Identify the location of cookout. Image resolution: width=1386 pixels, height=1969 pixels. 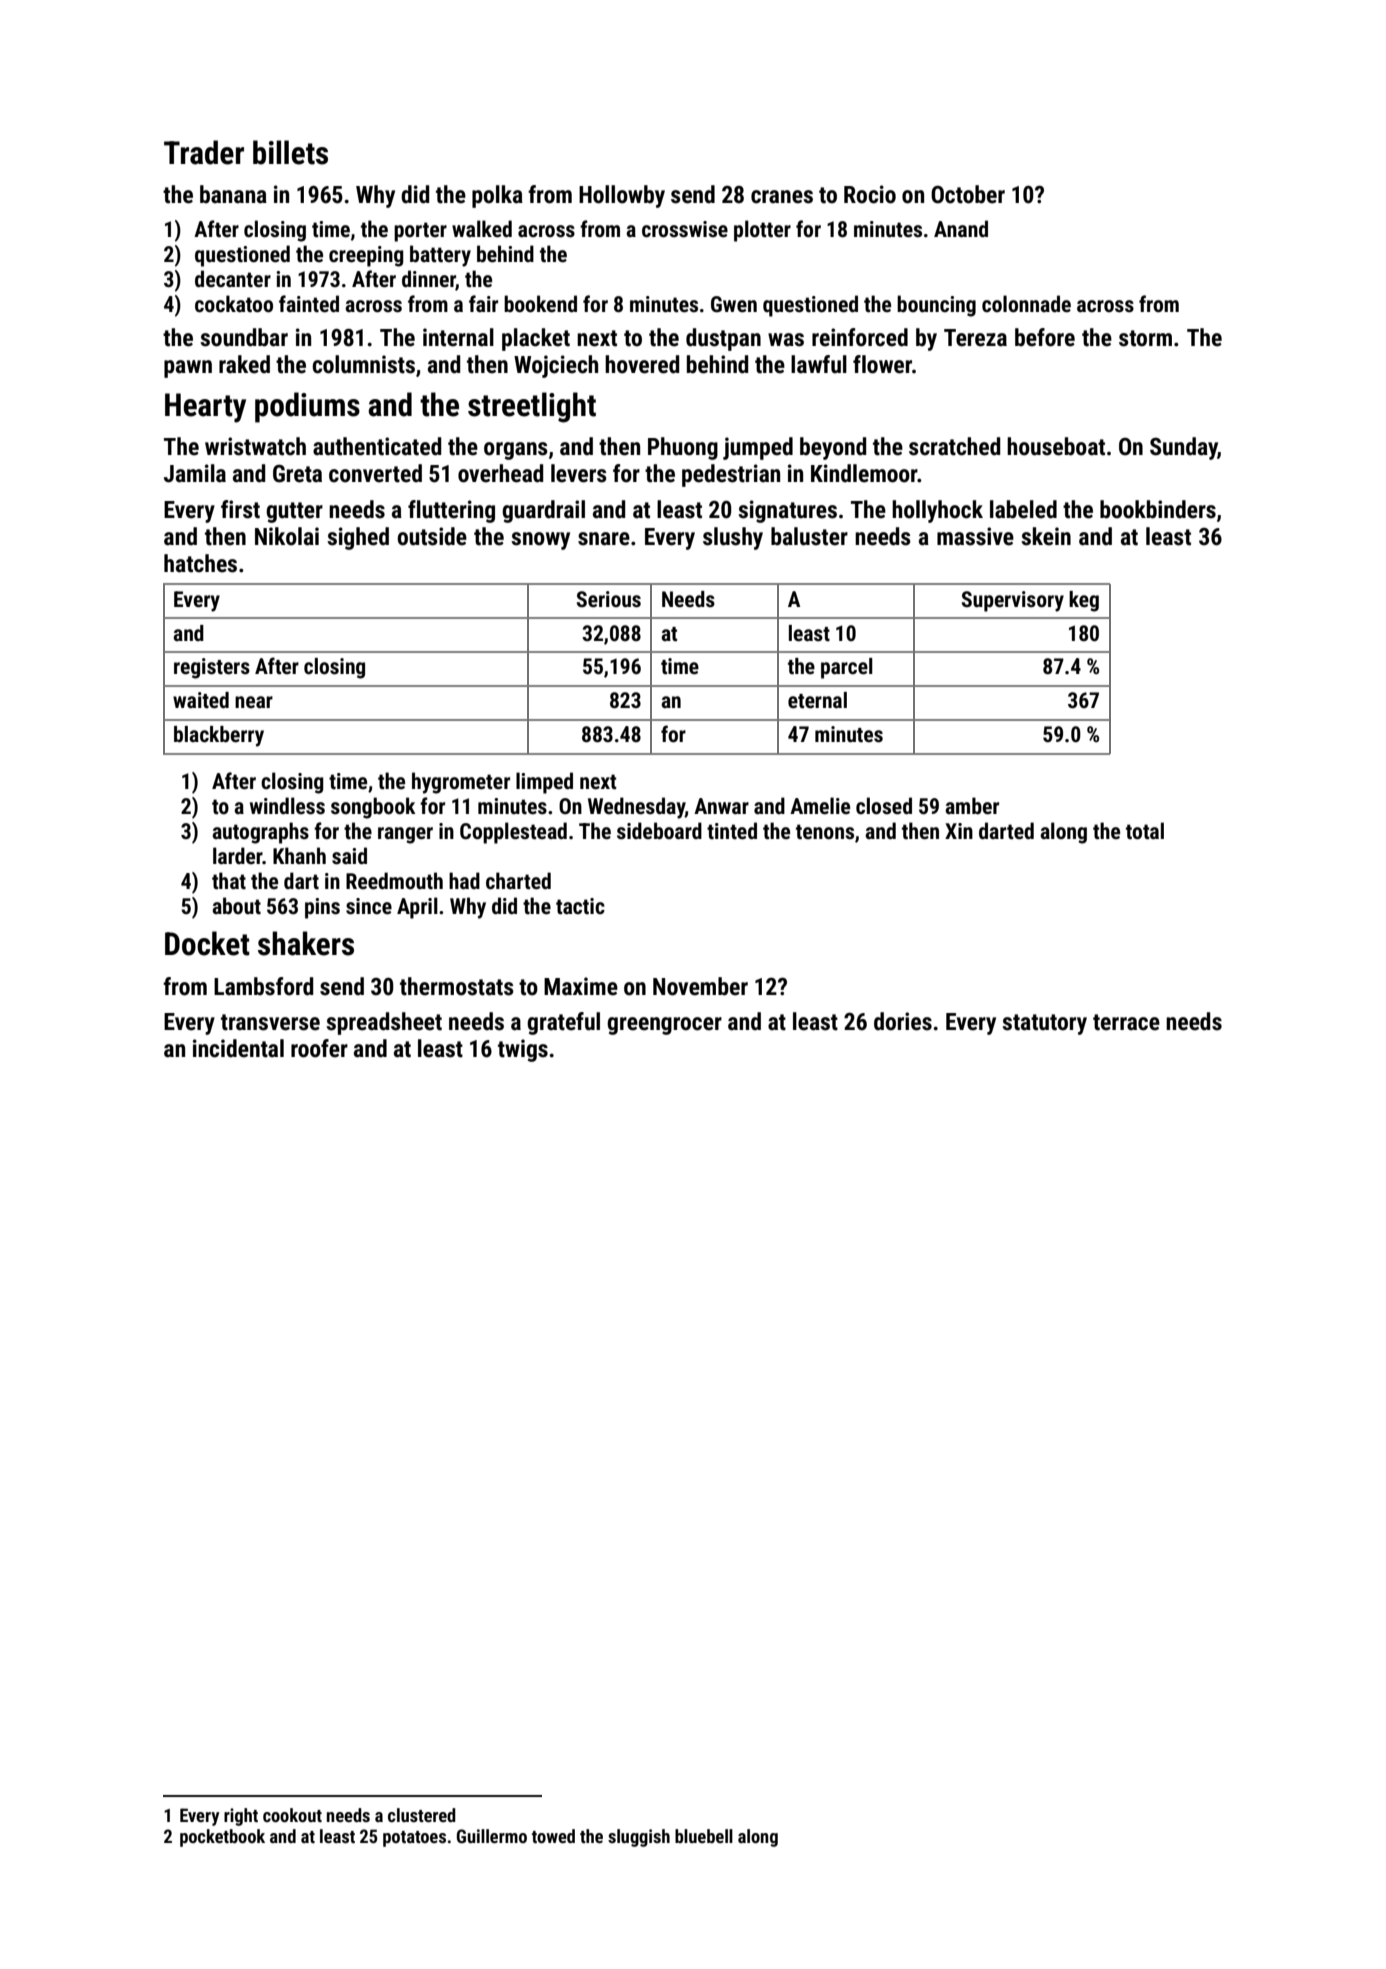
(292, 1815).
